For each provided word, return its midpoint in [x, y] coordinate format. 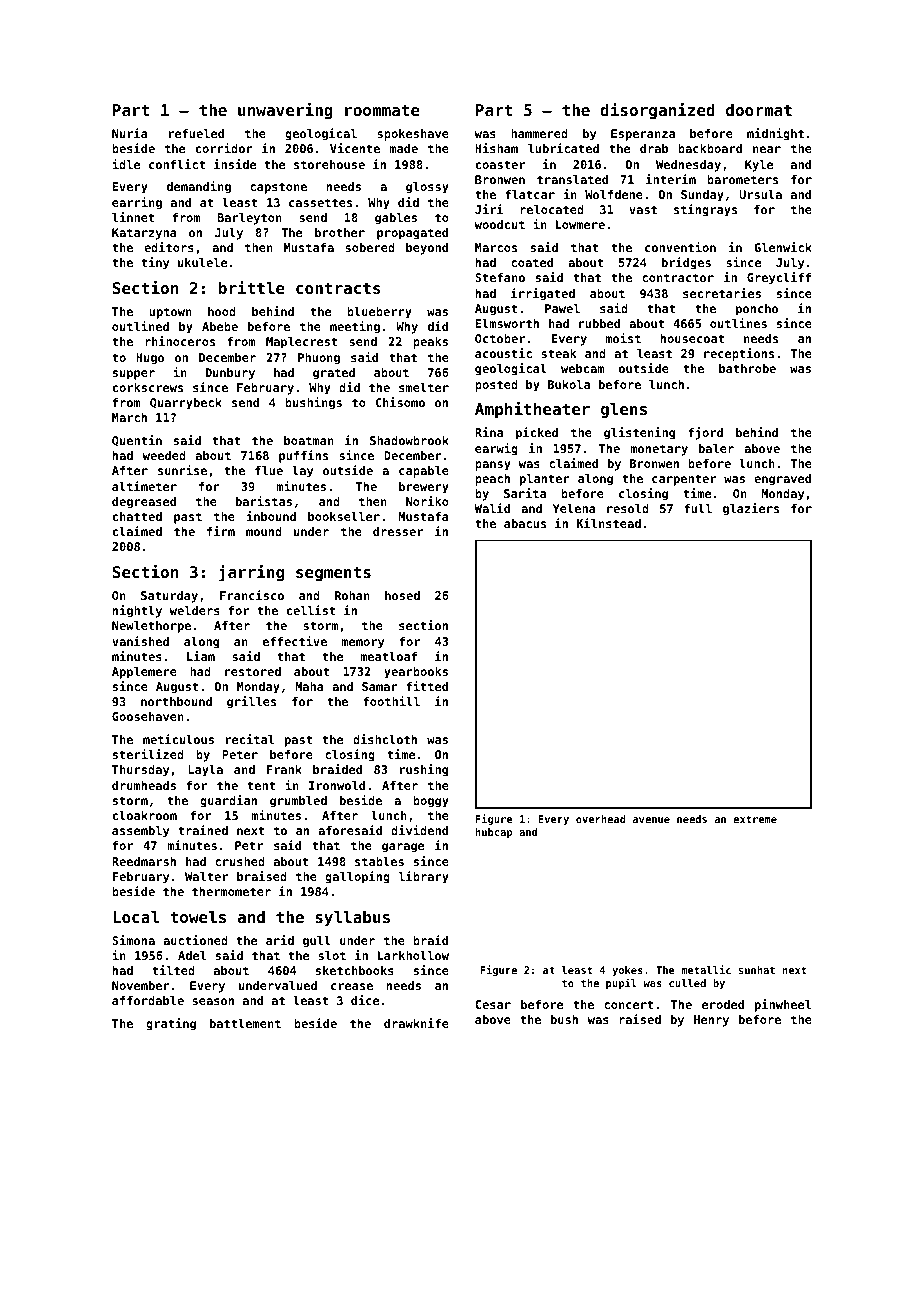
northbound [176, 701]
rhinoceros [180, 341]
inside [235, 164]
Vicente [355, 148]
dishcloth [385, 739]
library [424, 877]
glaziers [751, 509]
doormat [759, 110]
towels [198, 917]
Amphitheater [532, 410]
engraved [782, 480]
